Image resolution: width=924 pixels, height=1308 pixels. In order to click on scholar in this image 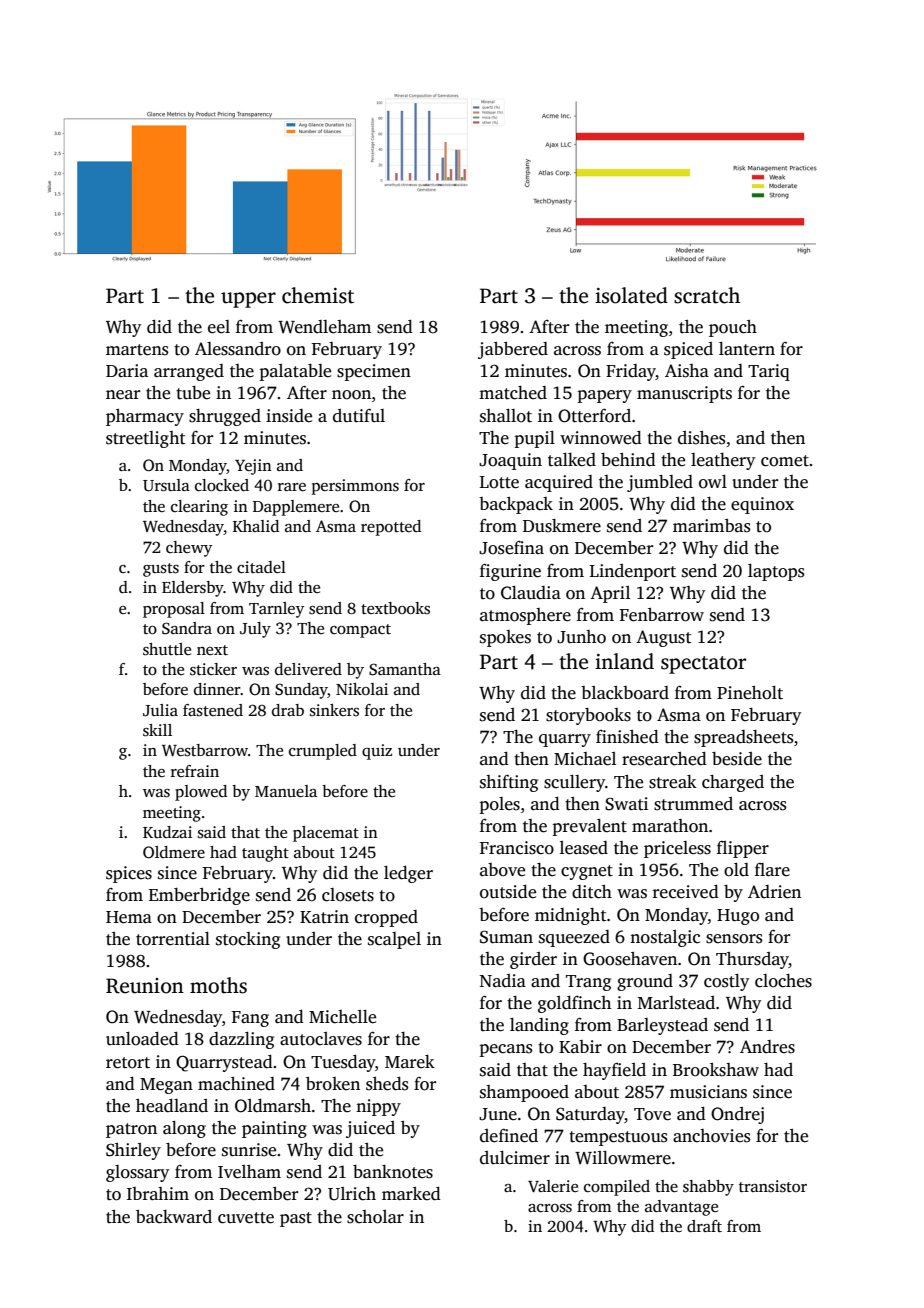, I will do `click(375, 1217)`.
